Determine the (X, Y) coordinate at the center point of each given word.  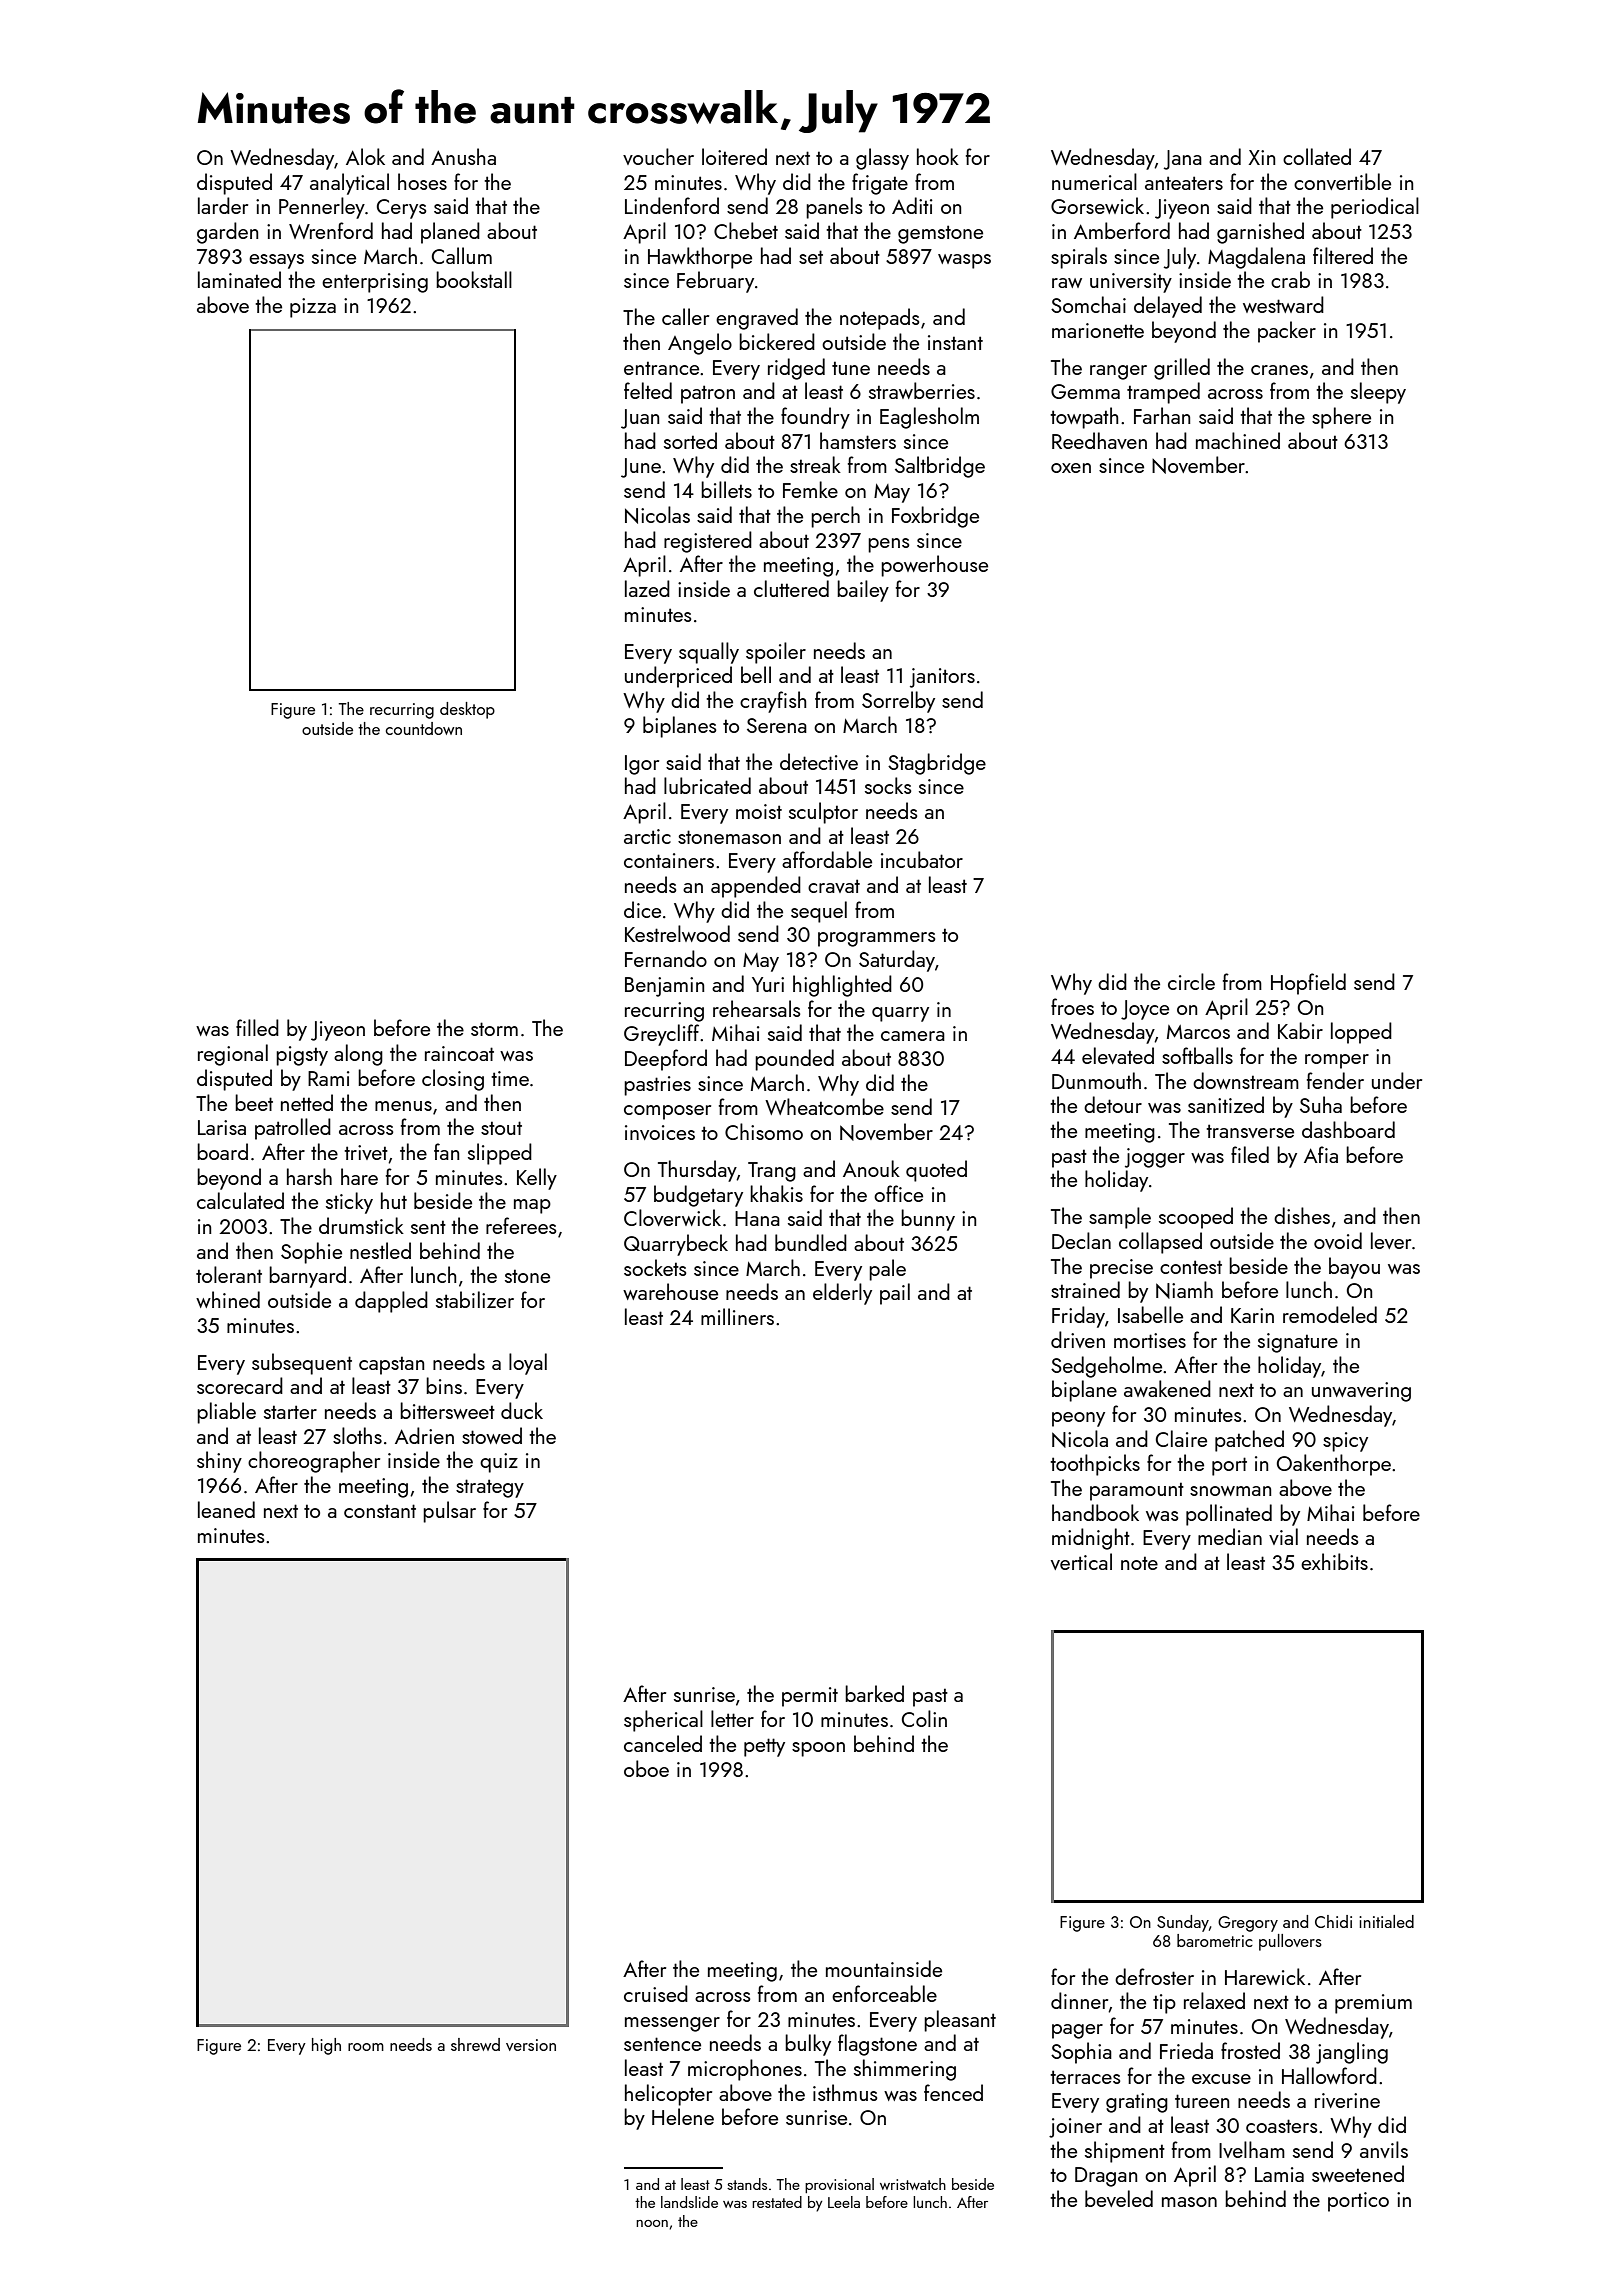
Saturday (897, 961)
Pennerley (322, 208)
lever (1391, 1240)
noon (652, 2223)
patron (708, 394)
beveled (1119, 2198)
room (366, 2047)
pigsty (302, 1056)
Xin (1262, 157)
